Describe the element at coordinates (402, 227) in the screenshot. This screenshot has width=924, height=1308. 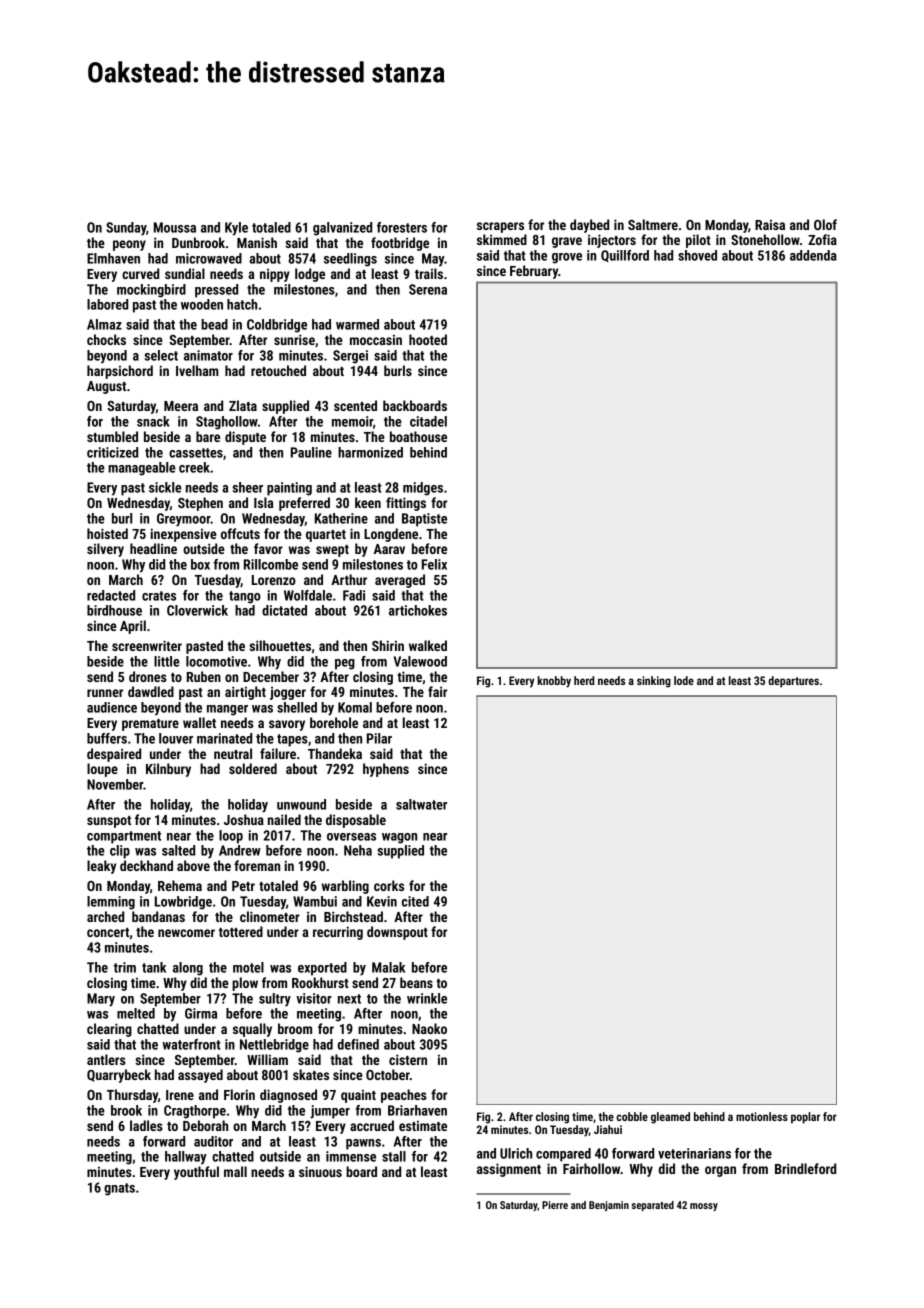
I see `foresters` at that location.
